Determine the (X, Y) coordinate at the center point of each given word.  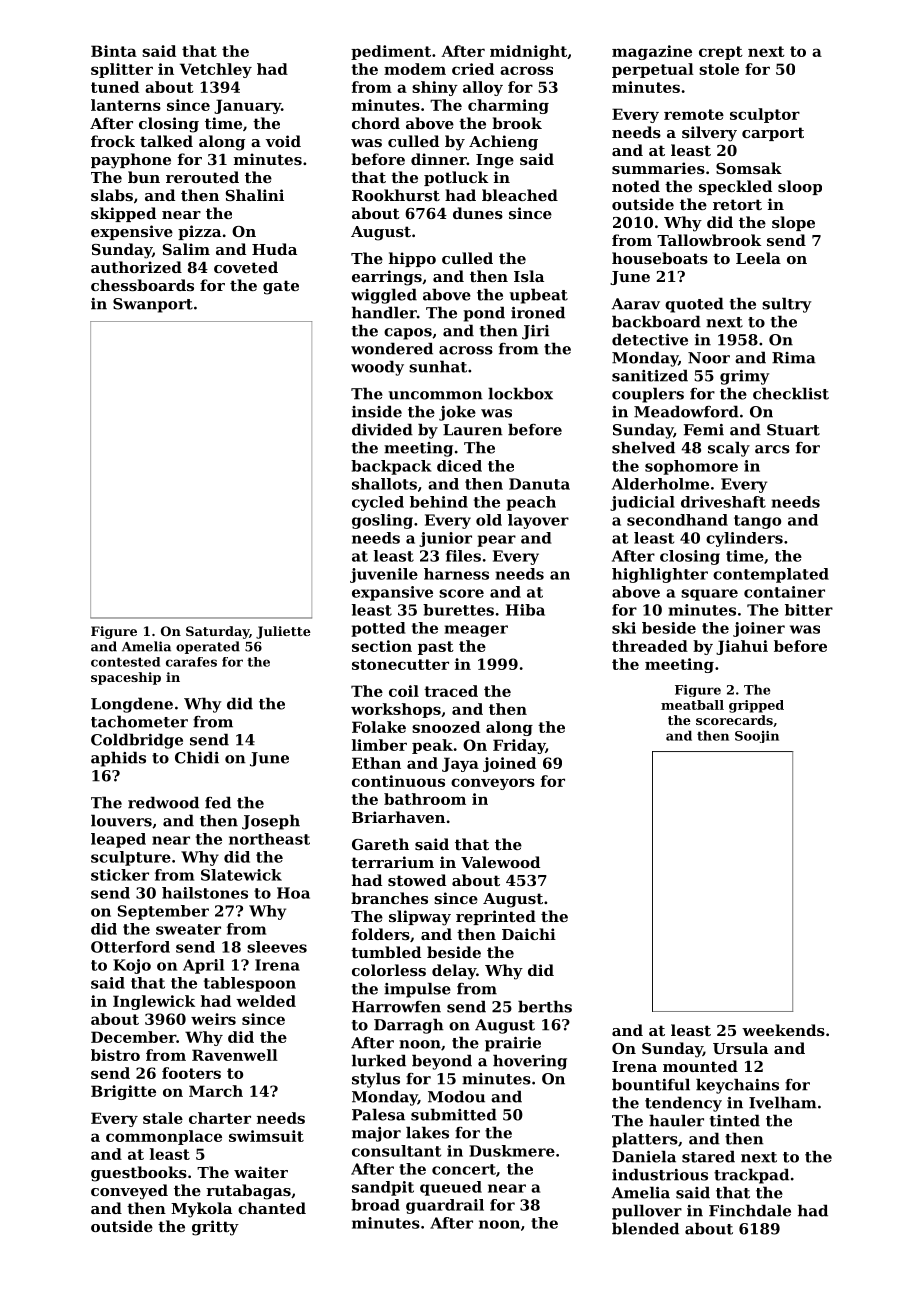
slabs (112, 195)
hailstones (205, 893)
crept (721, 53)
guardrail (445, 1206)
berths (545, 1006)
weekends (783, 1030)
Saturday (217, 632)
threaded (650, 646)
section (382, 646)
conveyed (129, 1192)
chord (376, 123)
